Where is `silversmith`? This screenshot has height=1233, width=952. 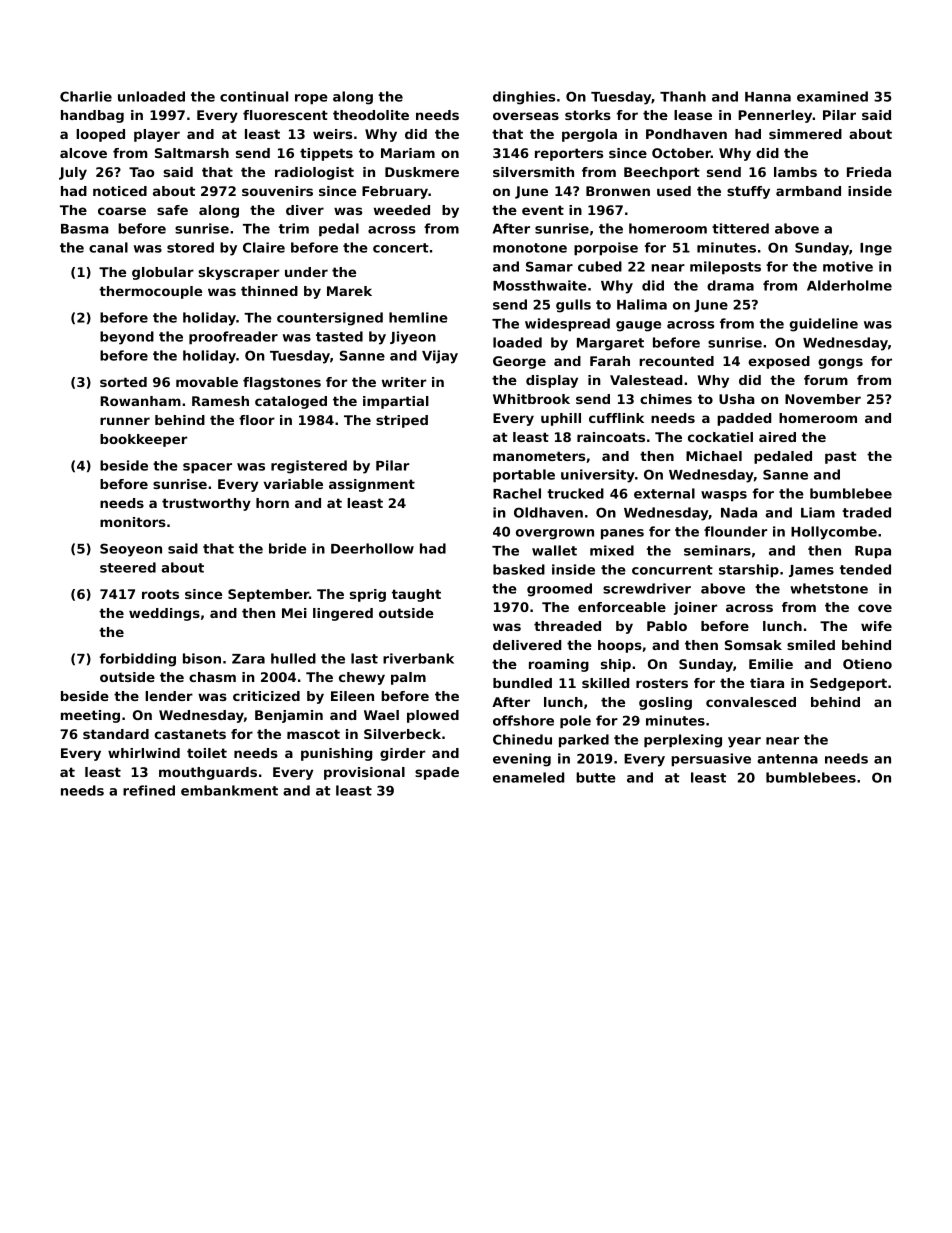
silversmith is located at coordinates (533, 172).
